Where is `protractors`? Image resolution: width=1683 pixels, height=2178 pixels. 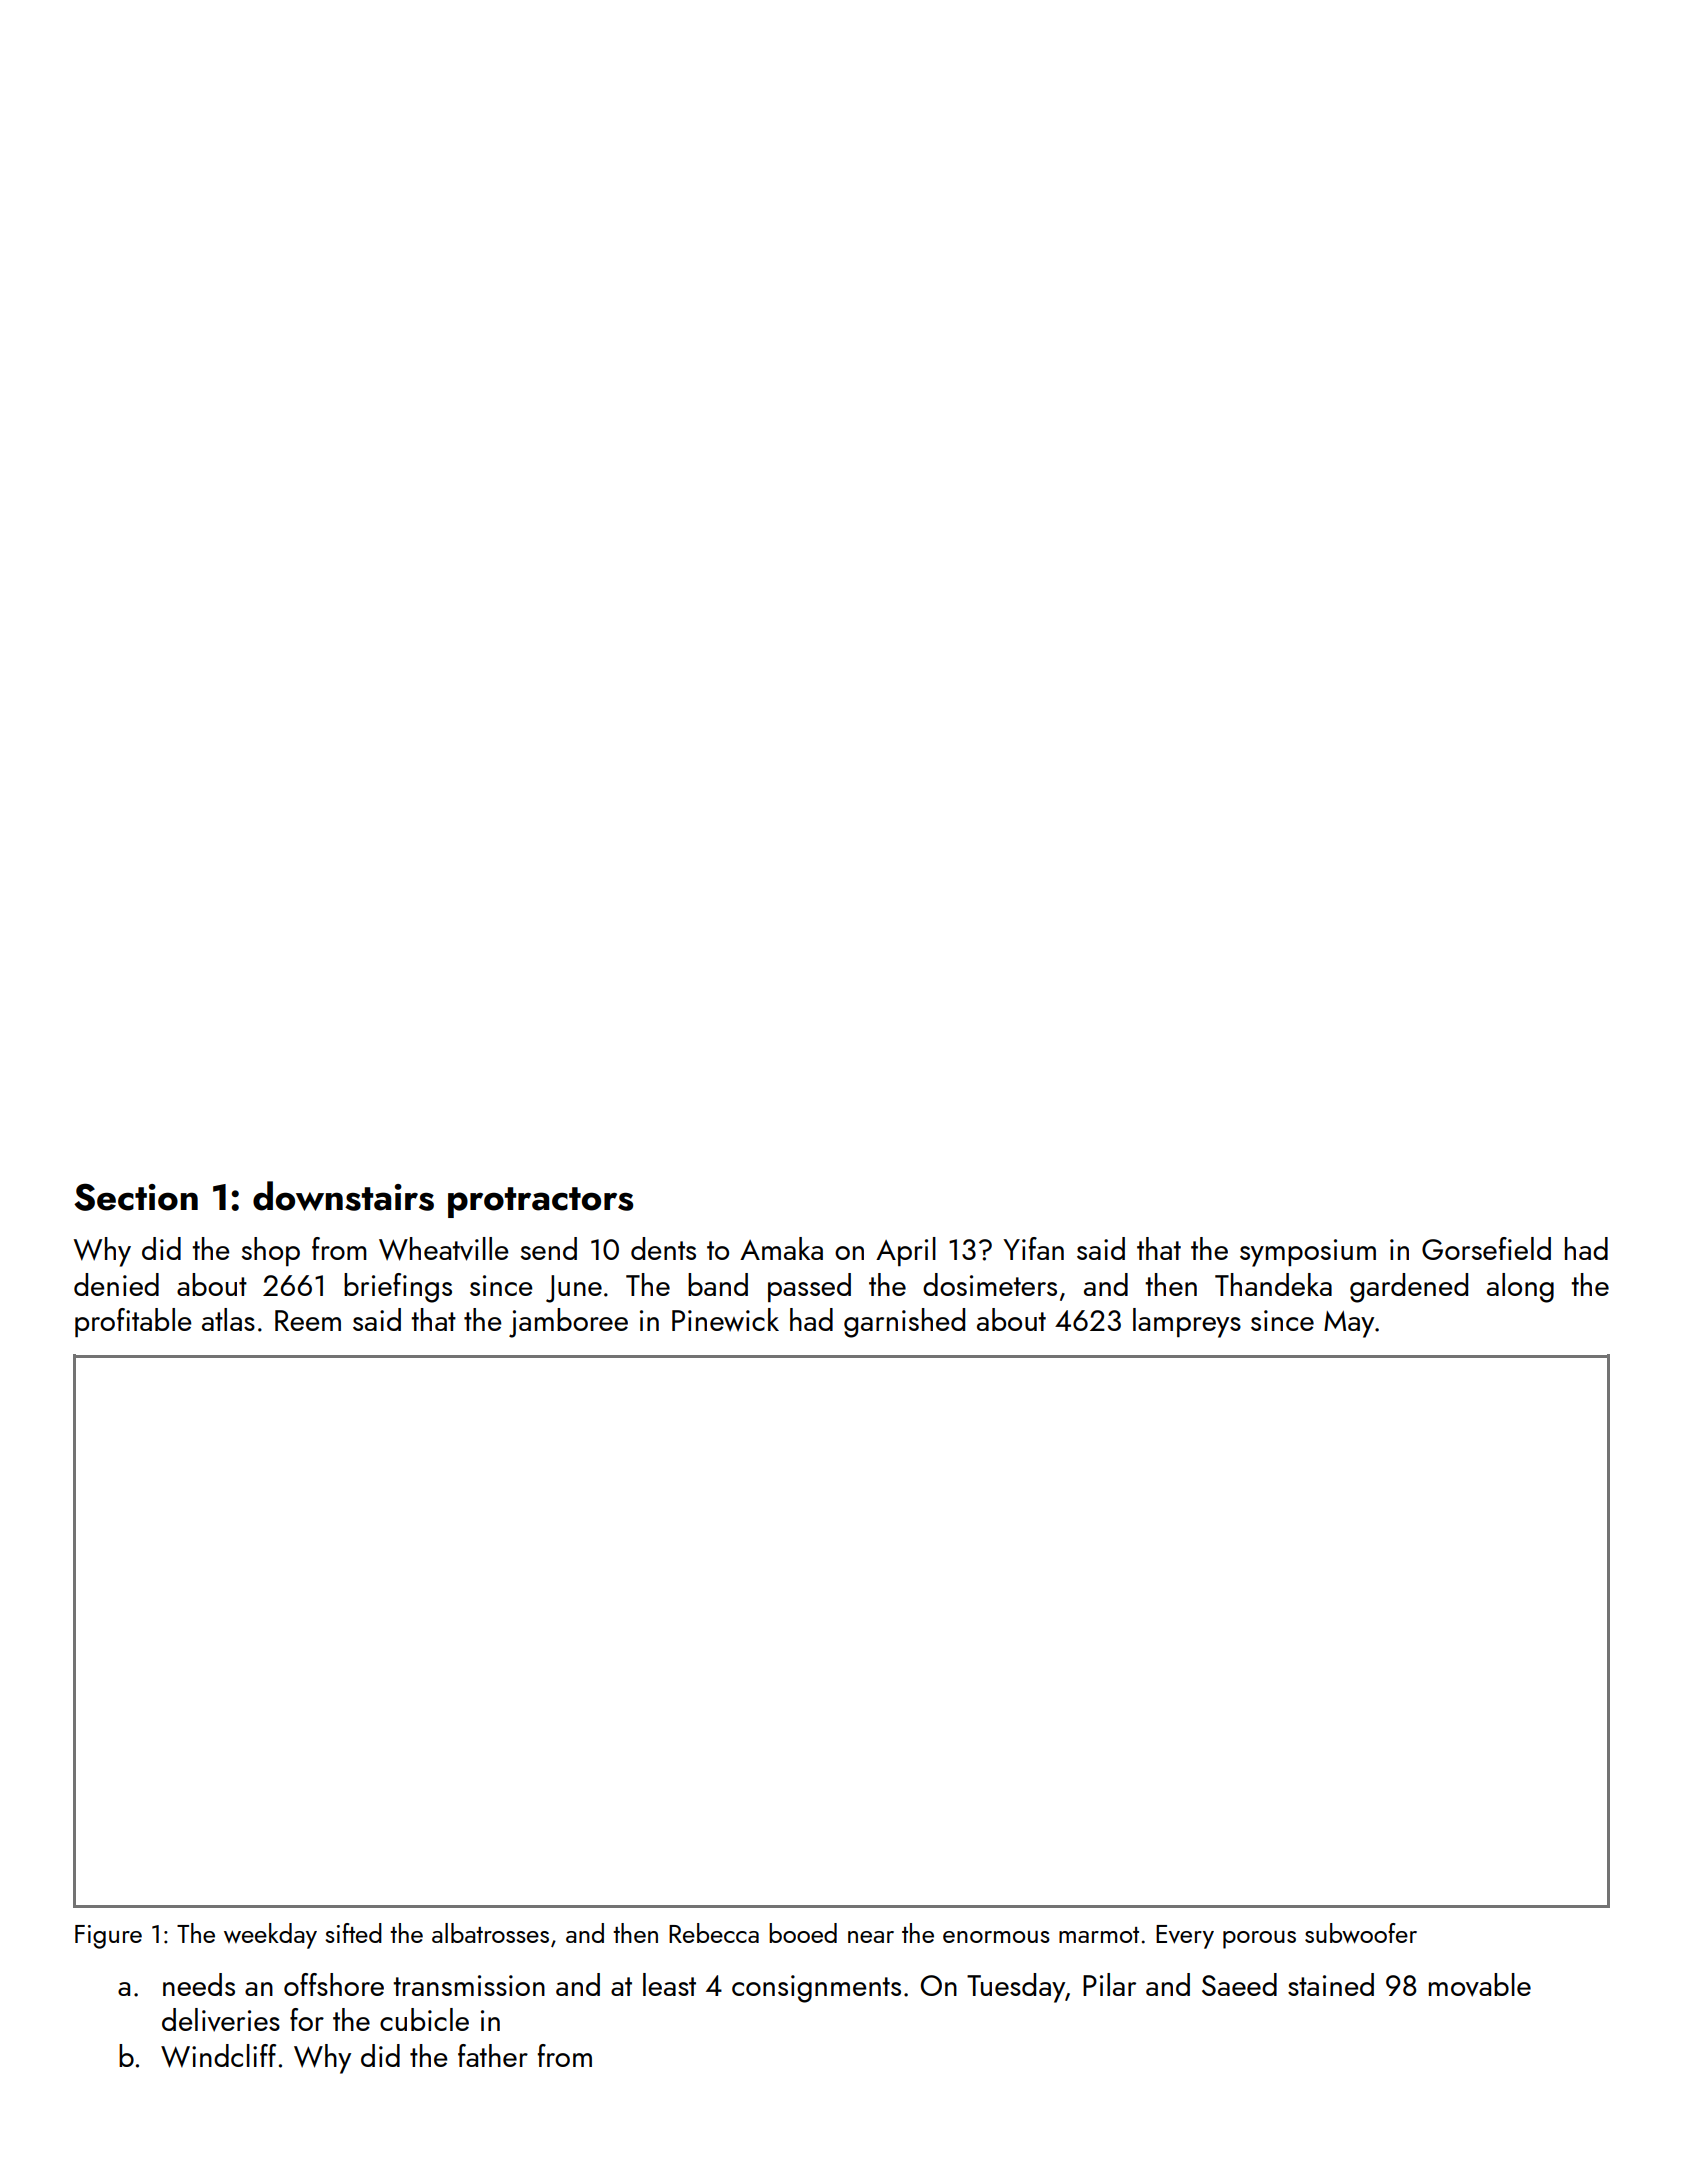 protractors is located at coordinates (540, 1202).
